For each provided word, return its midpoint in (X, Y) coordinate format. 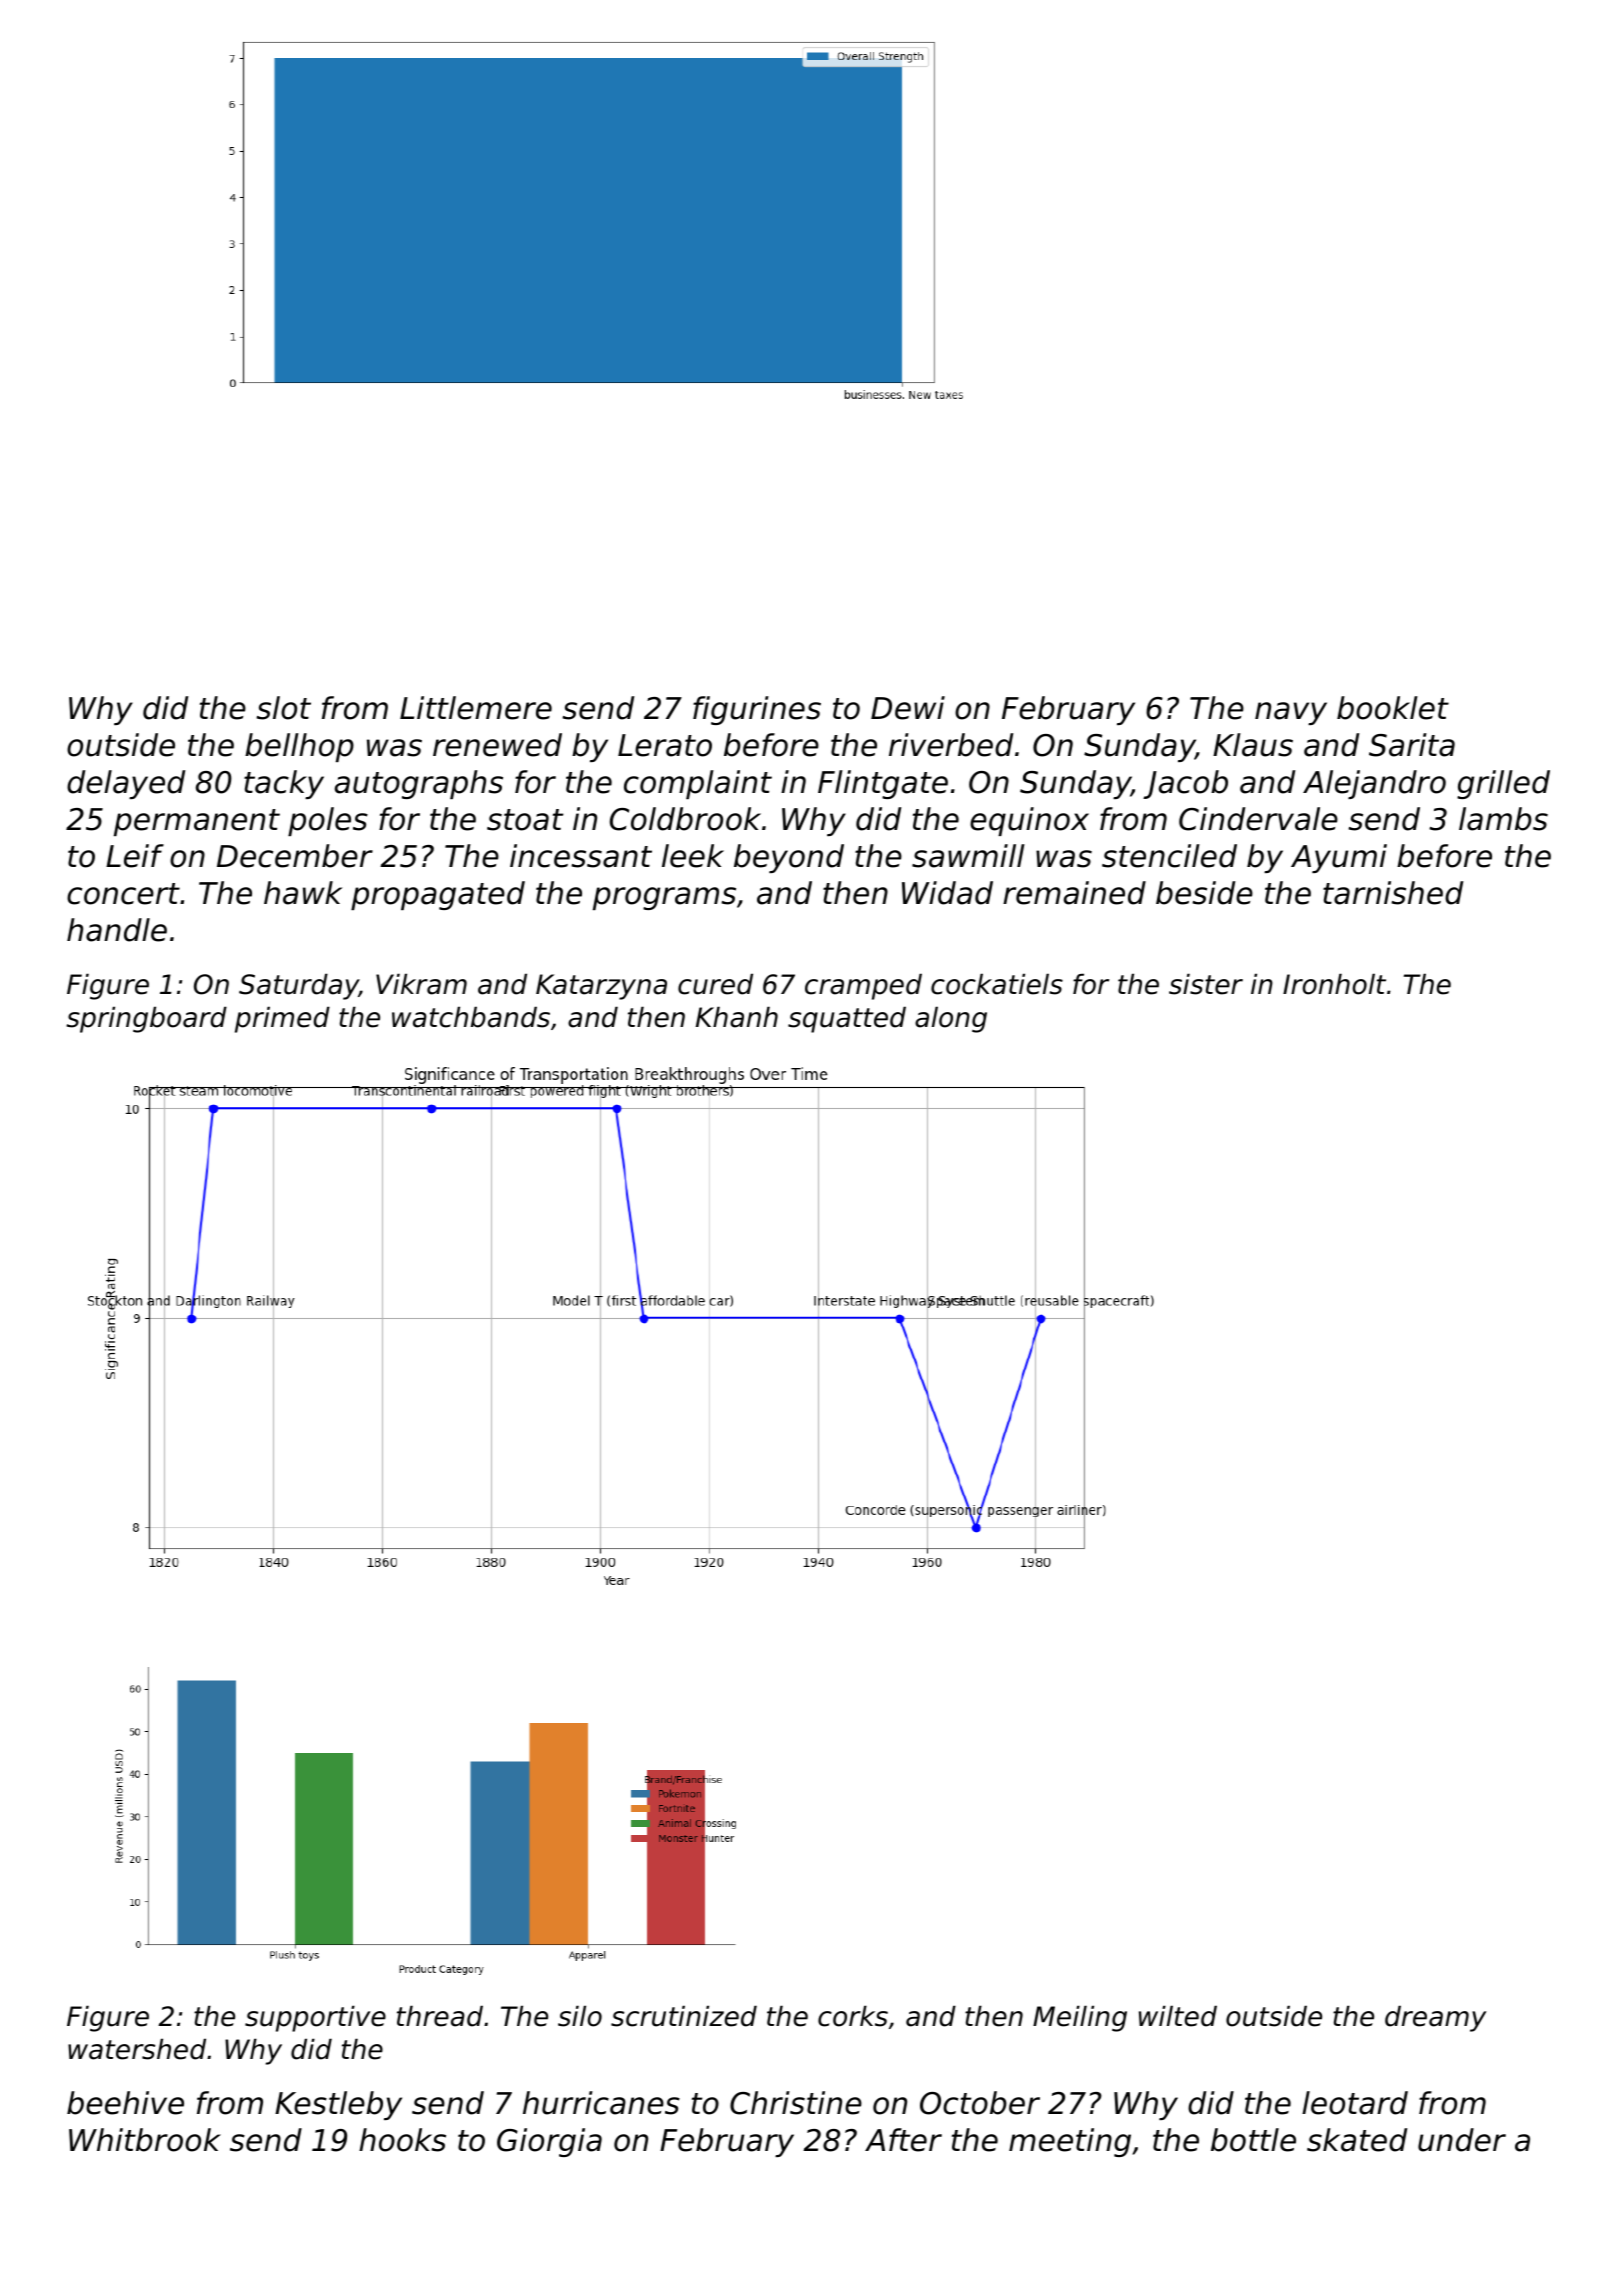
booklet (1393, 708)
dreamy (1435, 2018)
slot (284, 708)
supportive (315, 2018)
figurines (757, 710)
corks (853, 2016)
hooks (402, 2140)
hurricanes (601, 2103)
